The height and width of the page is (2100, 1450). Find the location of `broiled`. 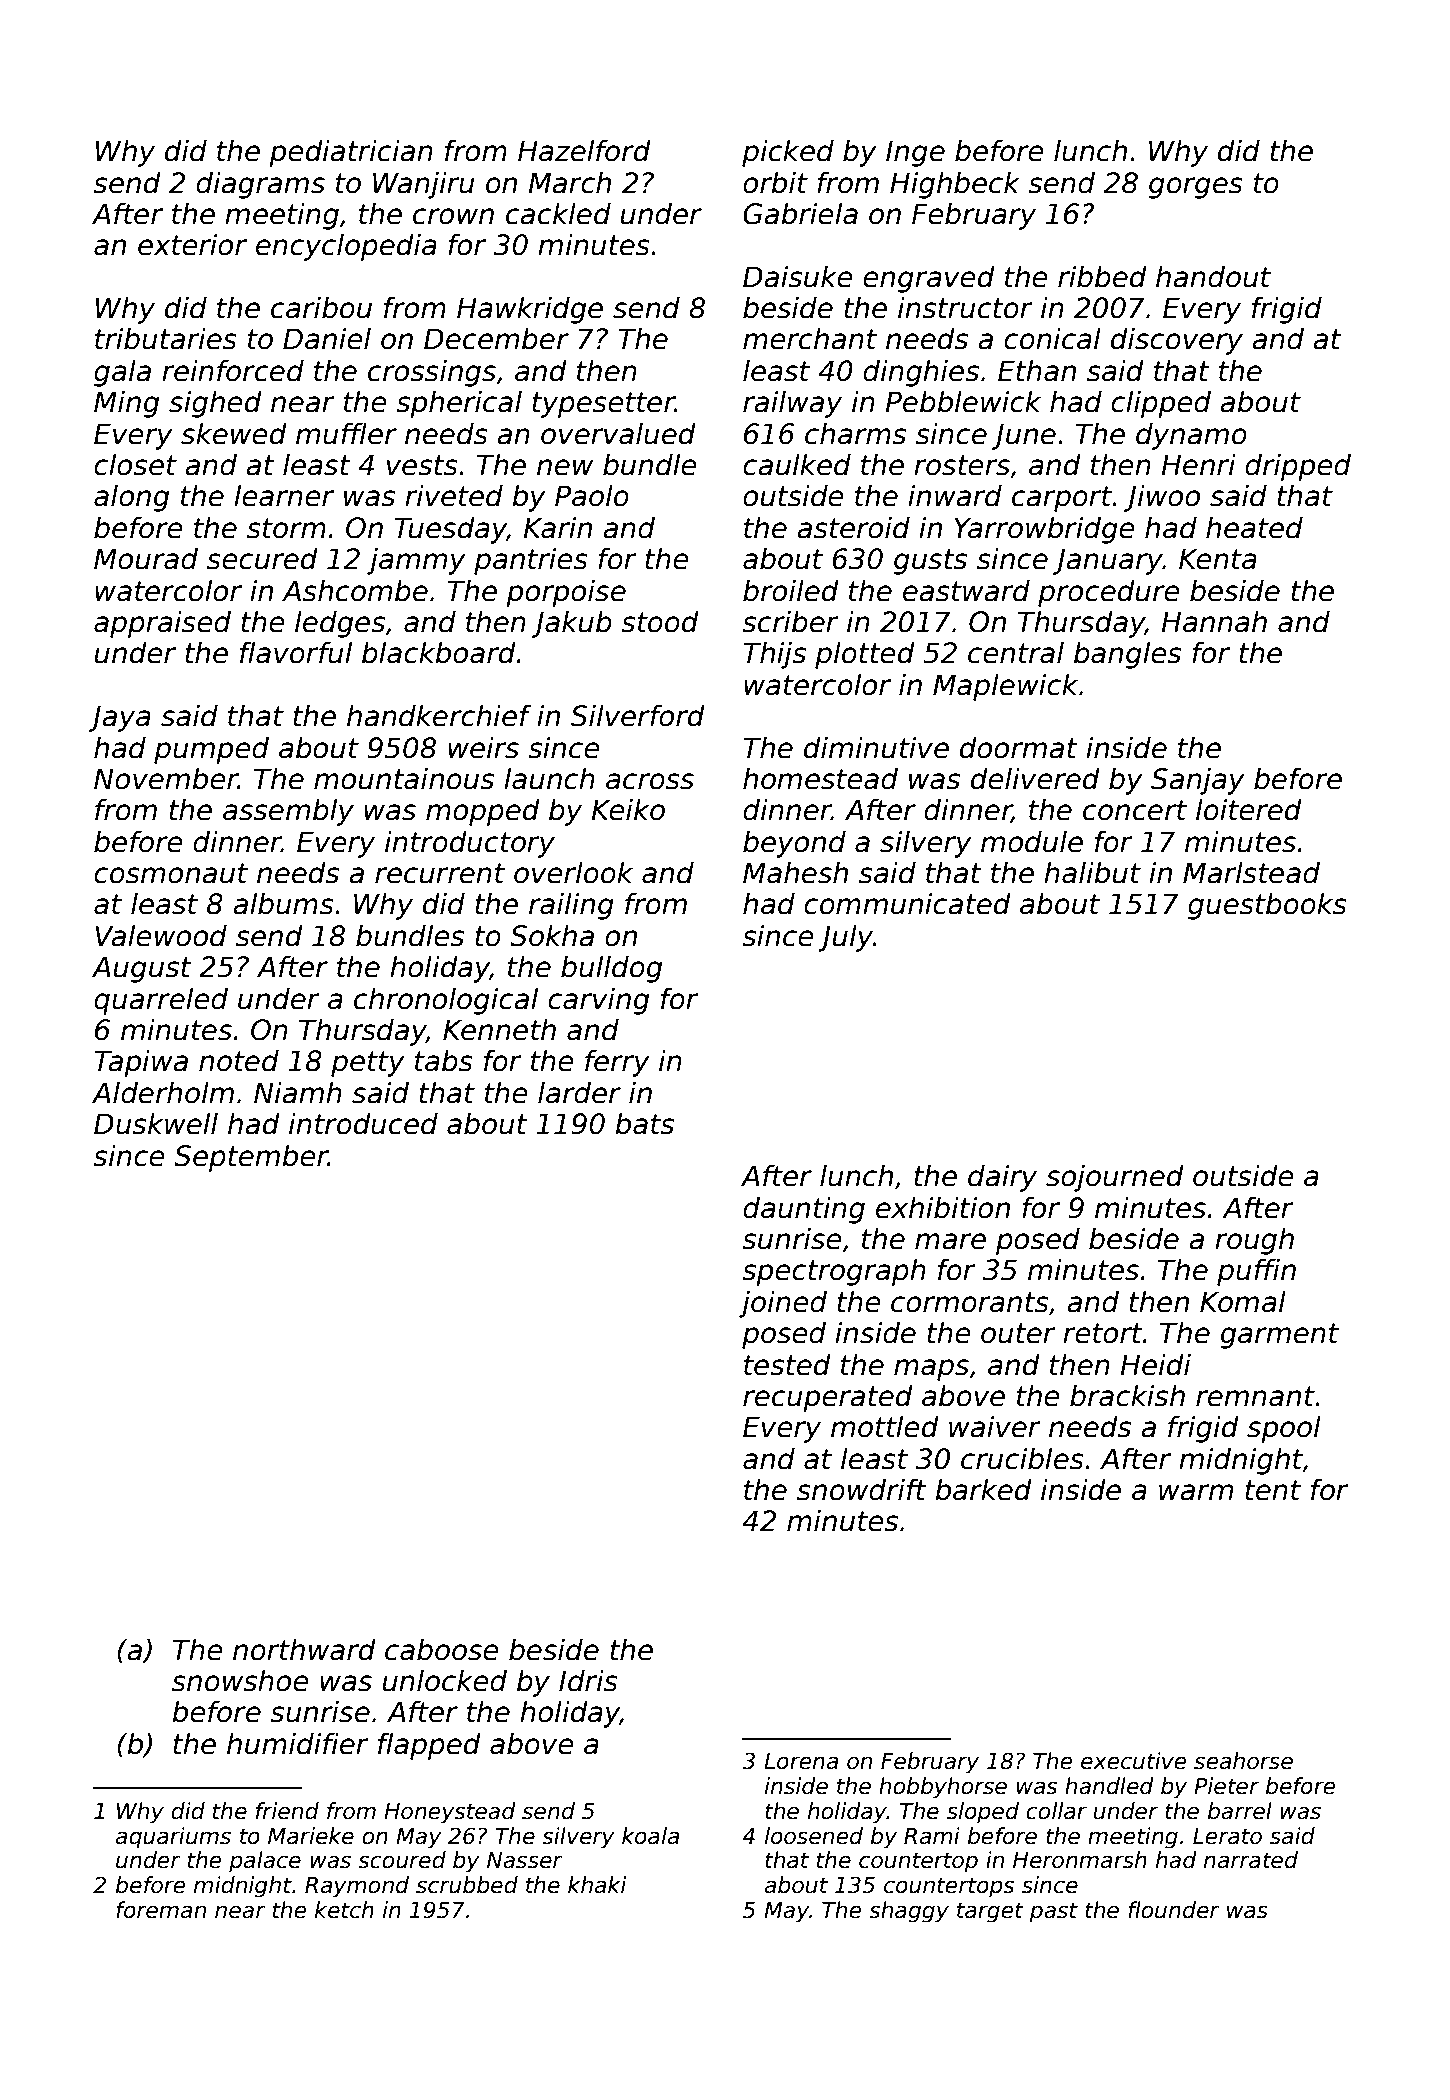

broiled is located at coordinates (791, 590).
